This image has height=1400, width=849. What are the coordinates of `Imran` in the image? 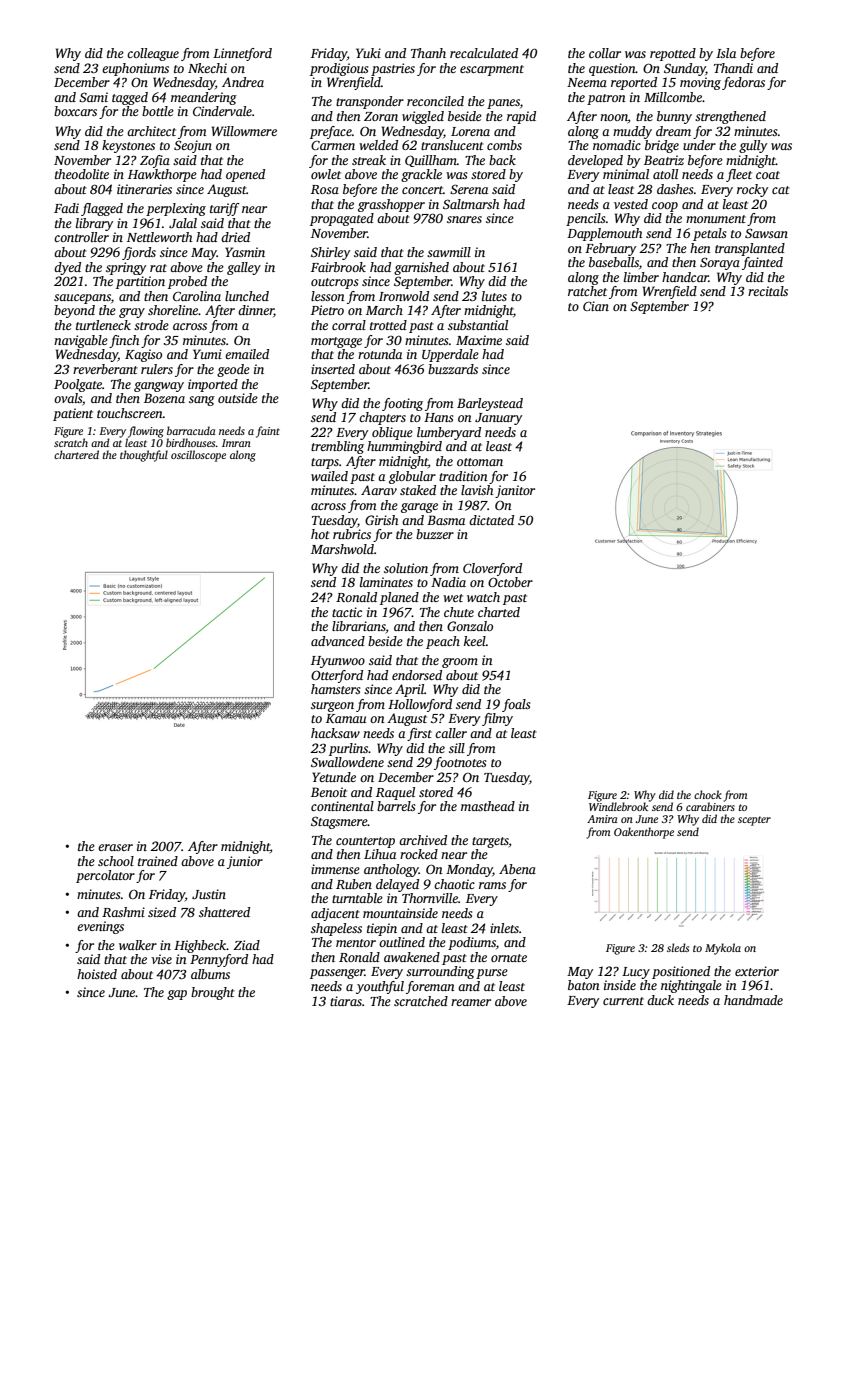 It's located at (236, 443).
